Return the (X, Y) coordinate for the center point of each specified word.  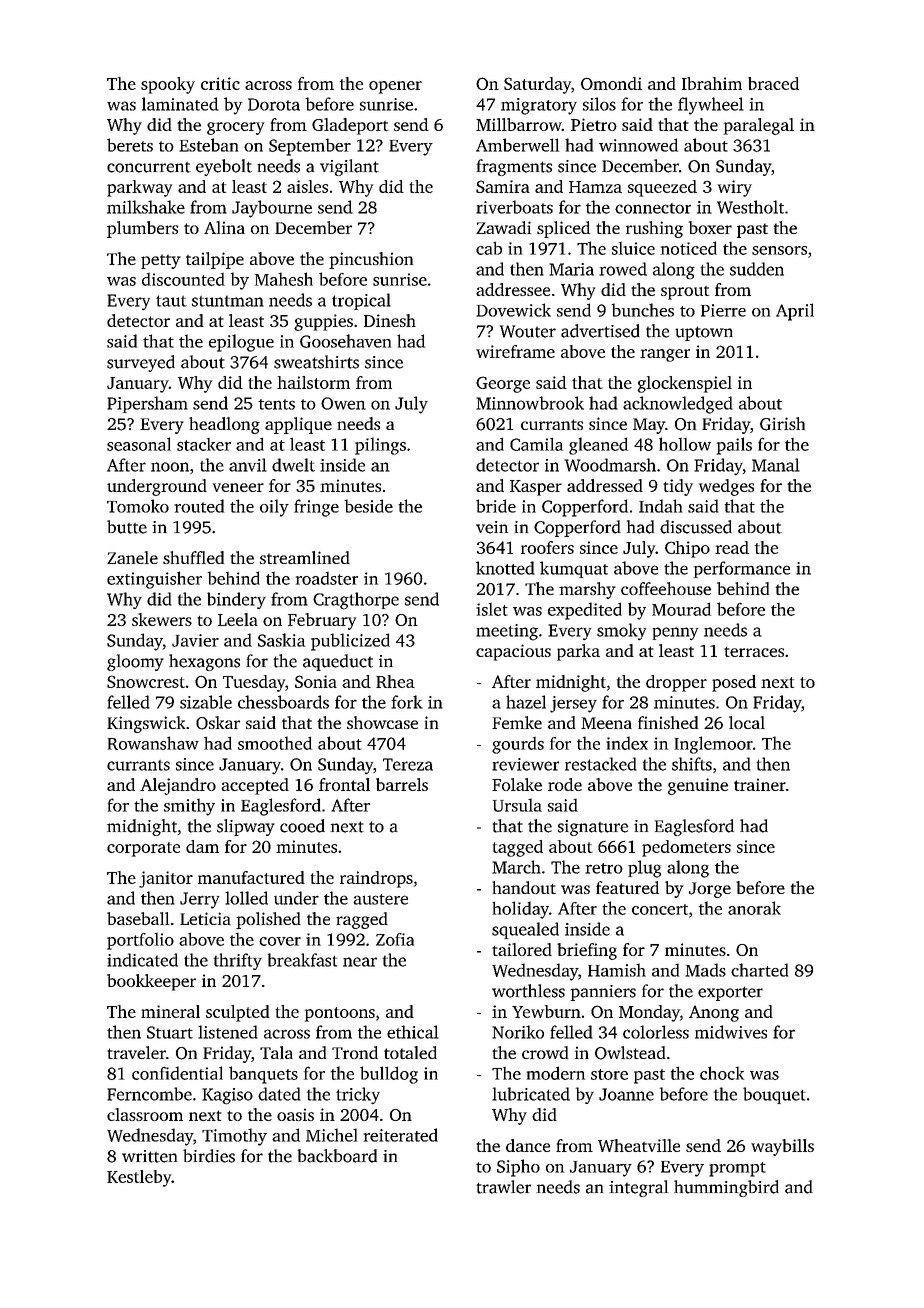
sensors (779, 250)
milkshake (146, 207)
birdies (209, 1156)
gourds (518, 745)
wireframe (515, 351)
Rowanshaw (153, 743)
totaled (410, 1052)
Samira (503, 186)
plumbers (142, 229)
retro (604, 868)
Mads (705, 970)
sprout (685, 293)
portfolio (140, 941)
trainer (760, 784)
